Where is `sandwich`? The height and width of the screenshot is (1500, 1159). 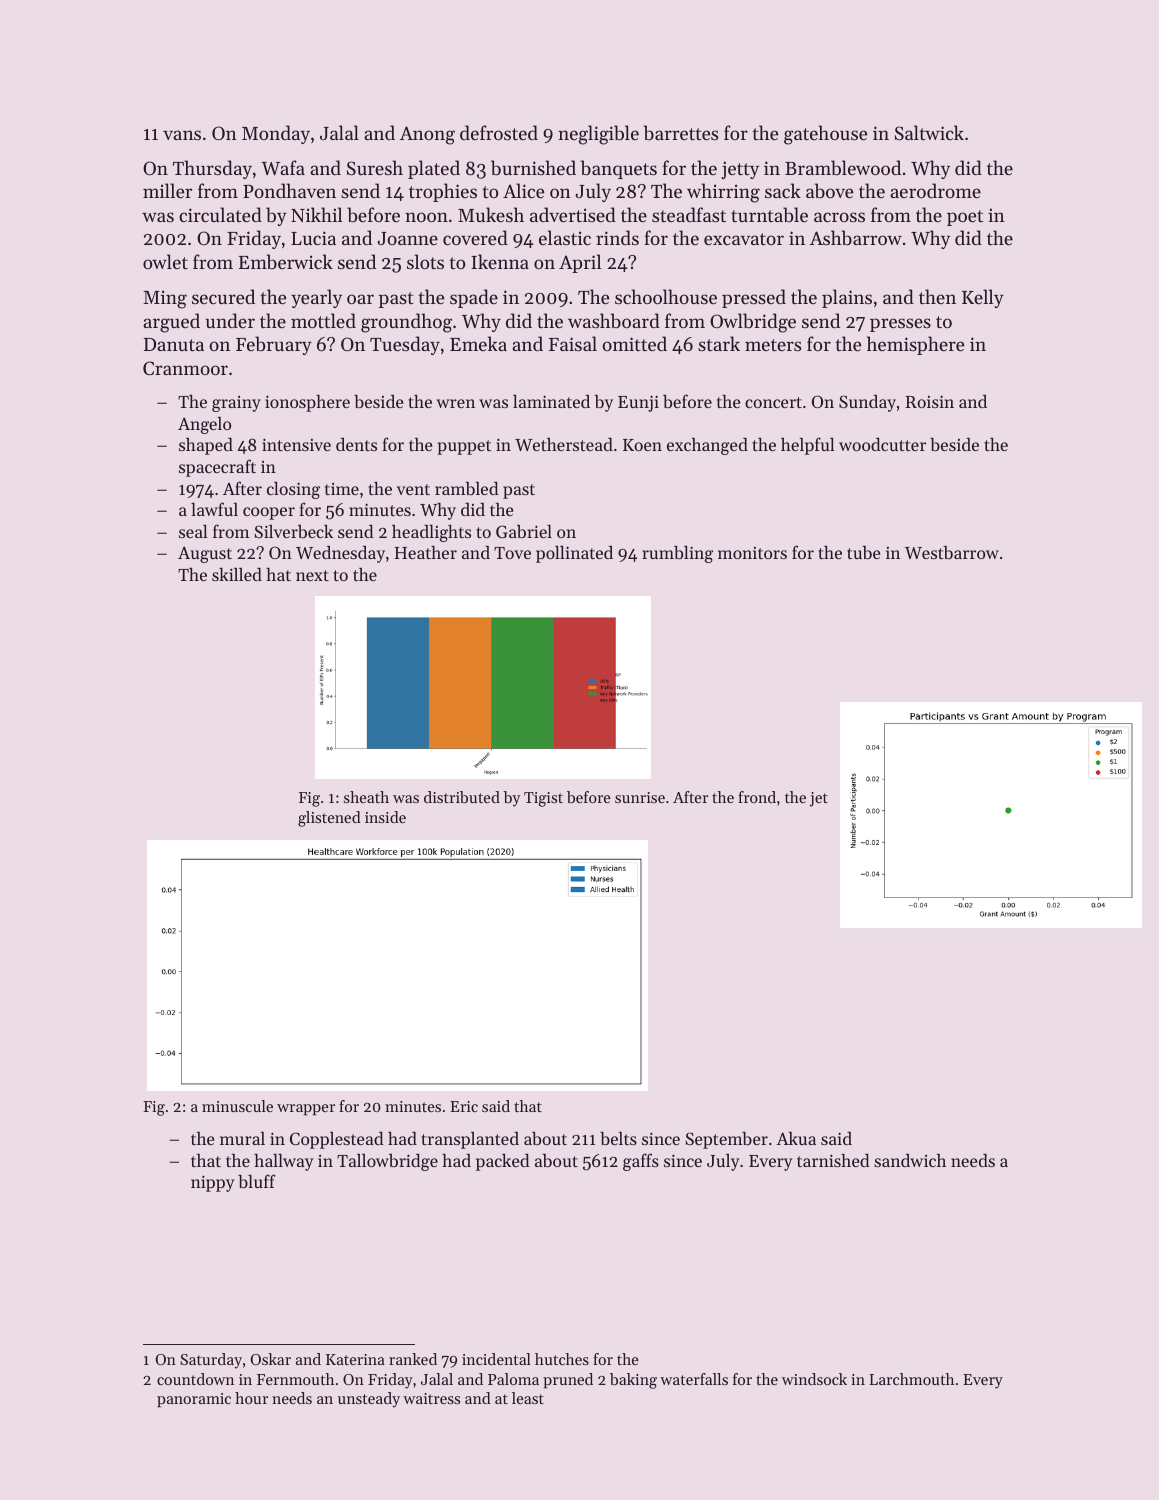
sandwich is located at coordinates (910, 1160).
